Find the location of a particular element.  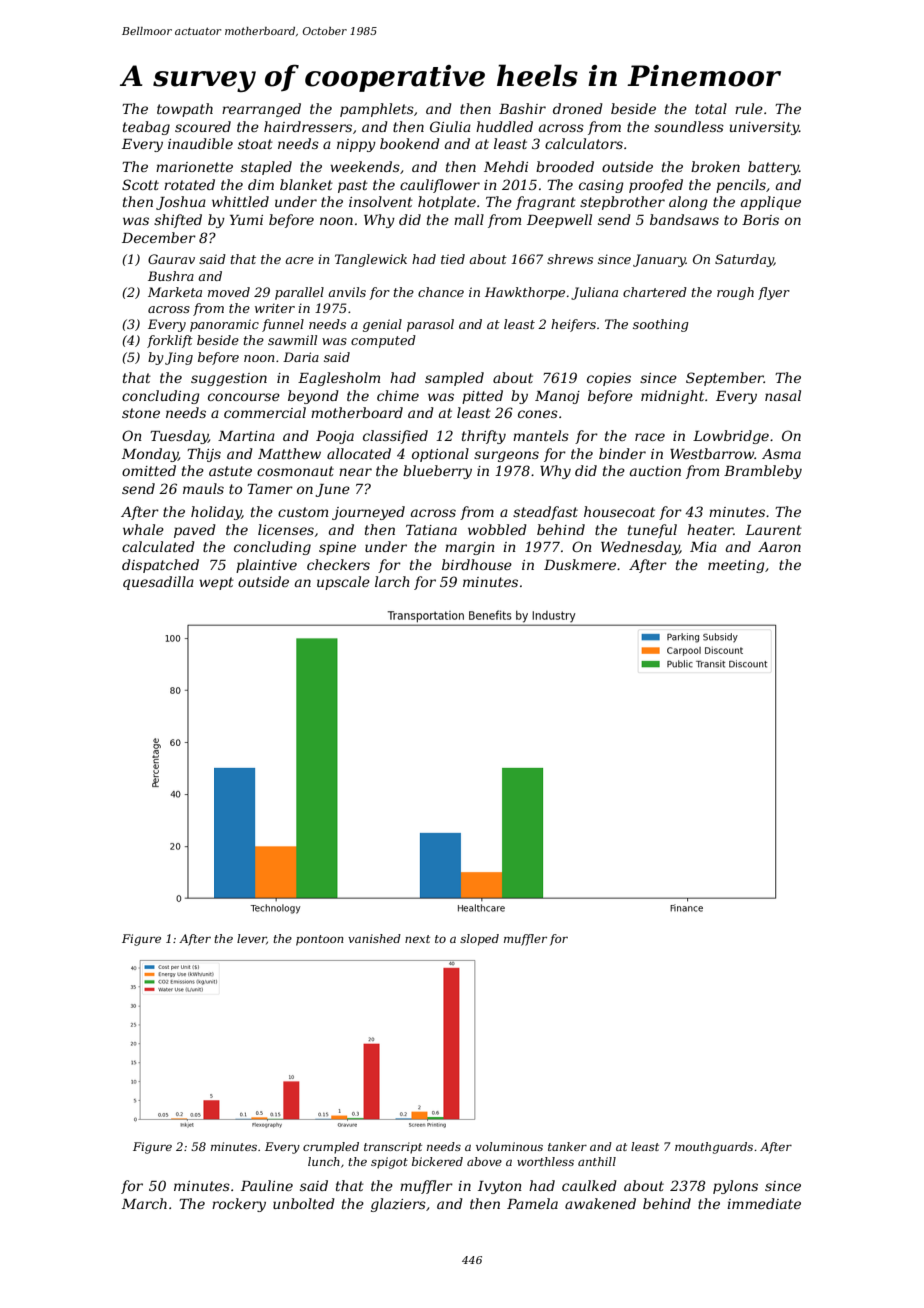

Bashir is located at coordinates (522, 108).
